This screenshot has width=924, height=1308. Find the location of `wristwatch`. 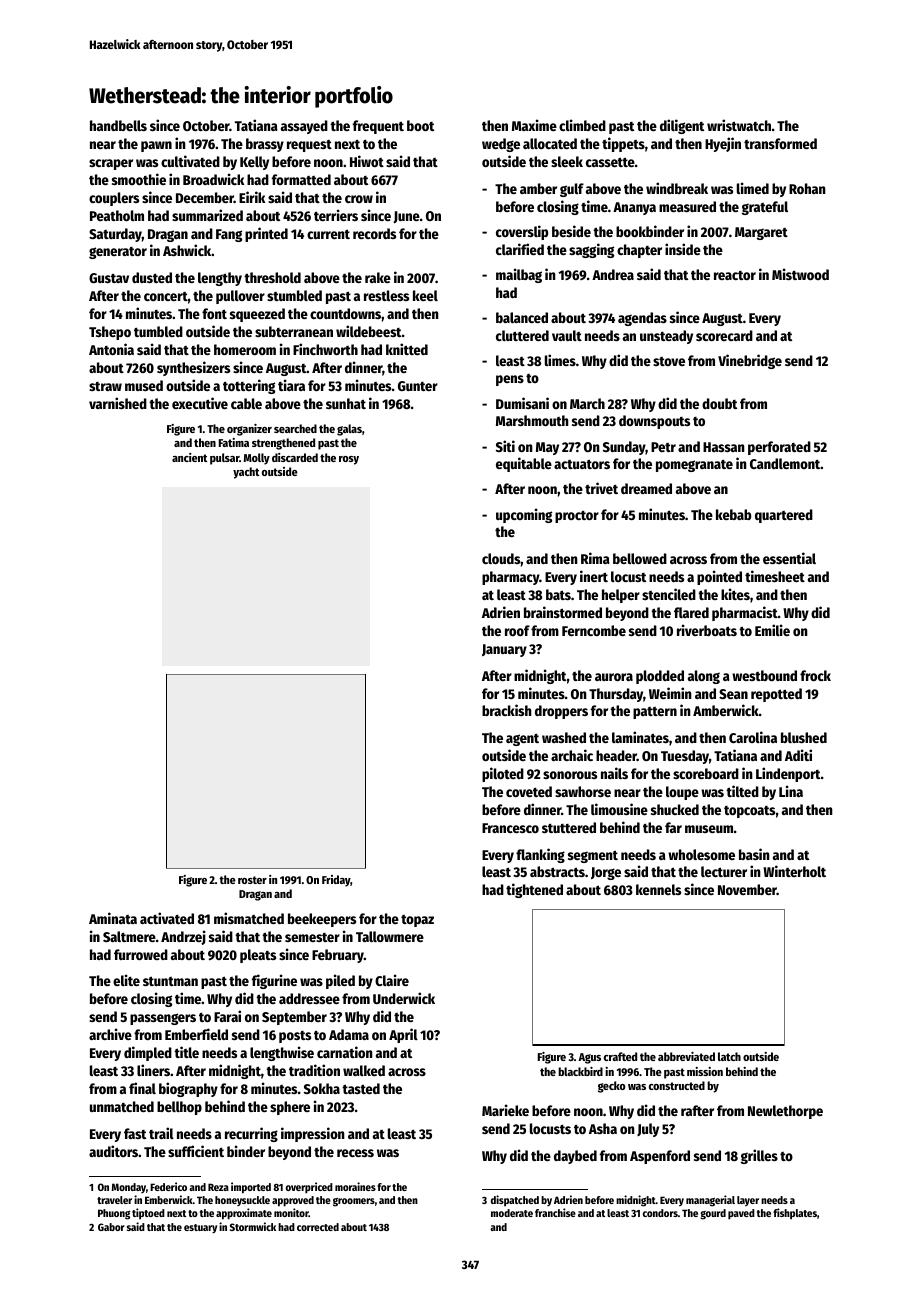

wristwatch is located at coordinates (739, 125).
